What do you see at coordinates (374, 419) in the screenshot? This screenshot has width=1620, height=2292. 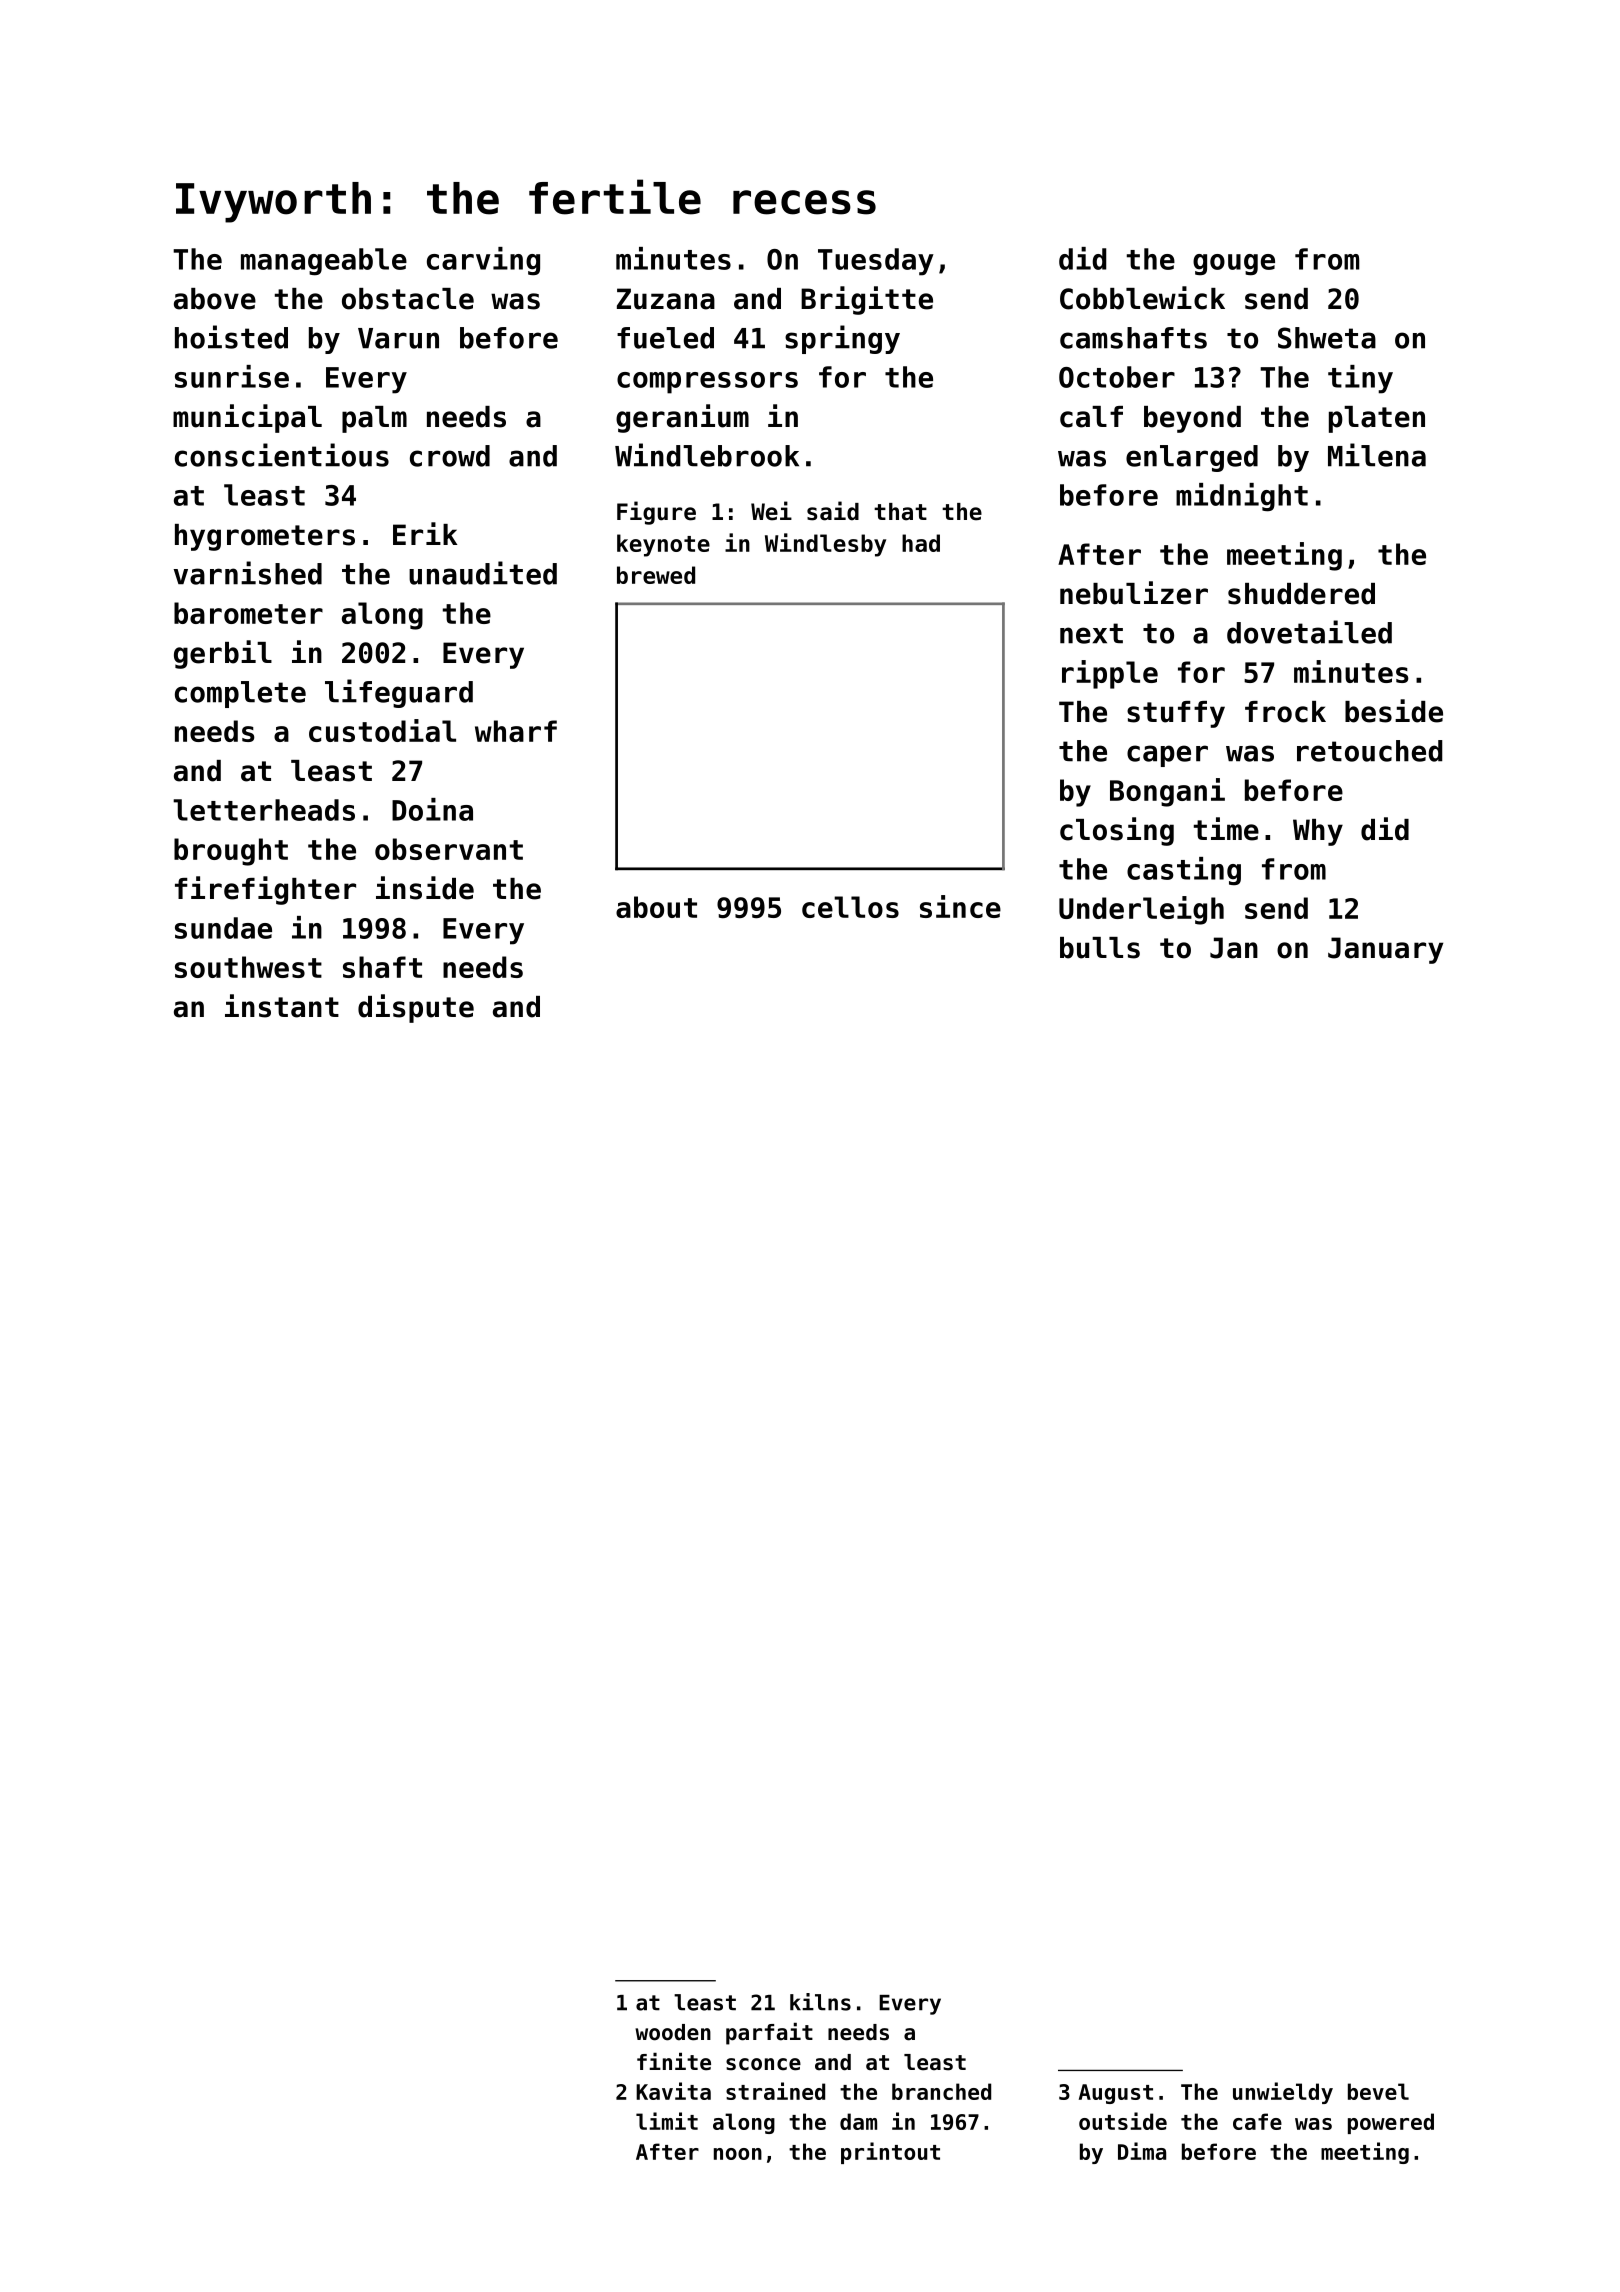 I see `palm` at bounding box center [374, 419].
